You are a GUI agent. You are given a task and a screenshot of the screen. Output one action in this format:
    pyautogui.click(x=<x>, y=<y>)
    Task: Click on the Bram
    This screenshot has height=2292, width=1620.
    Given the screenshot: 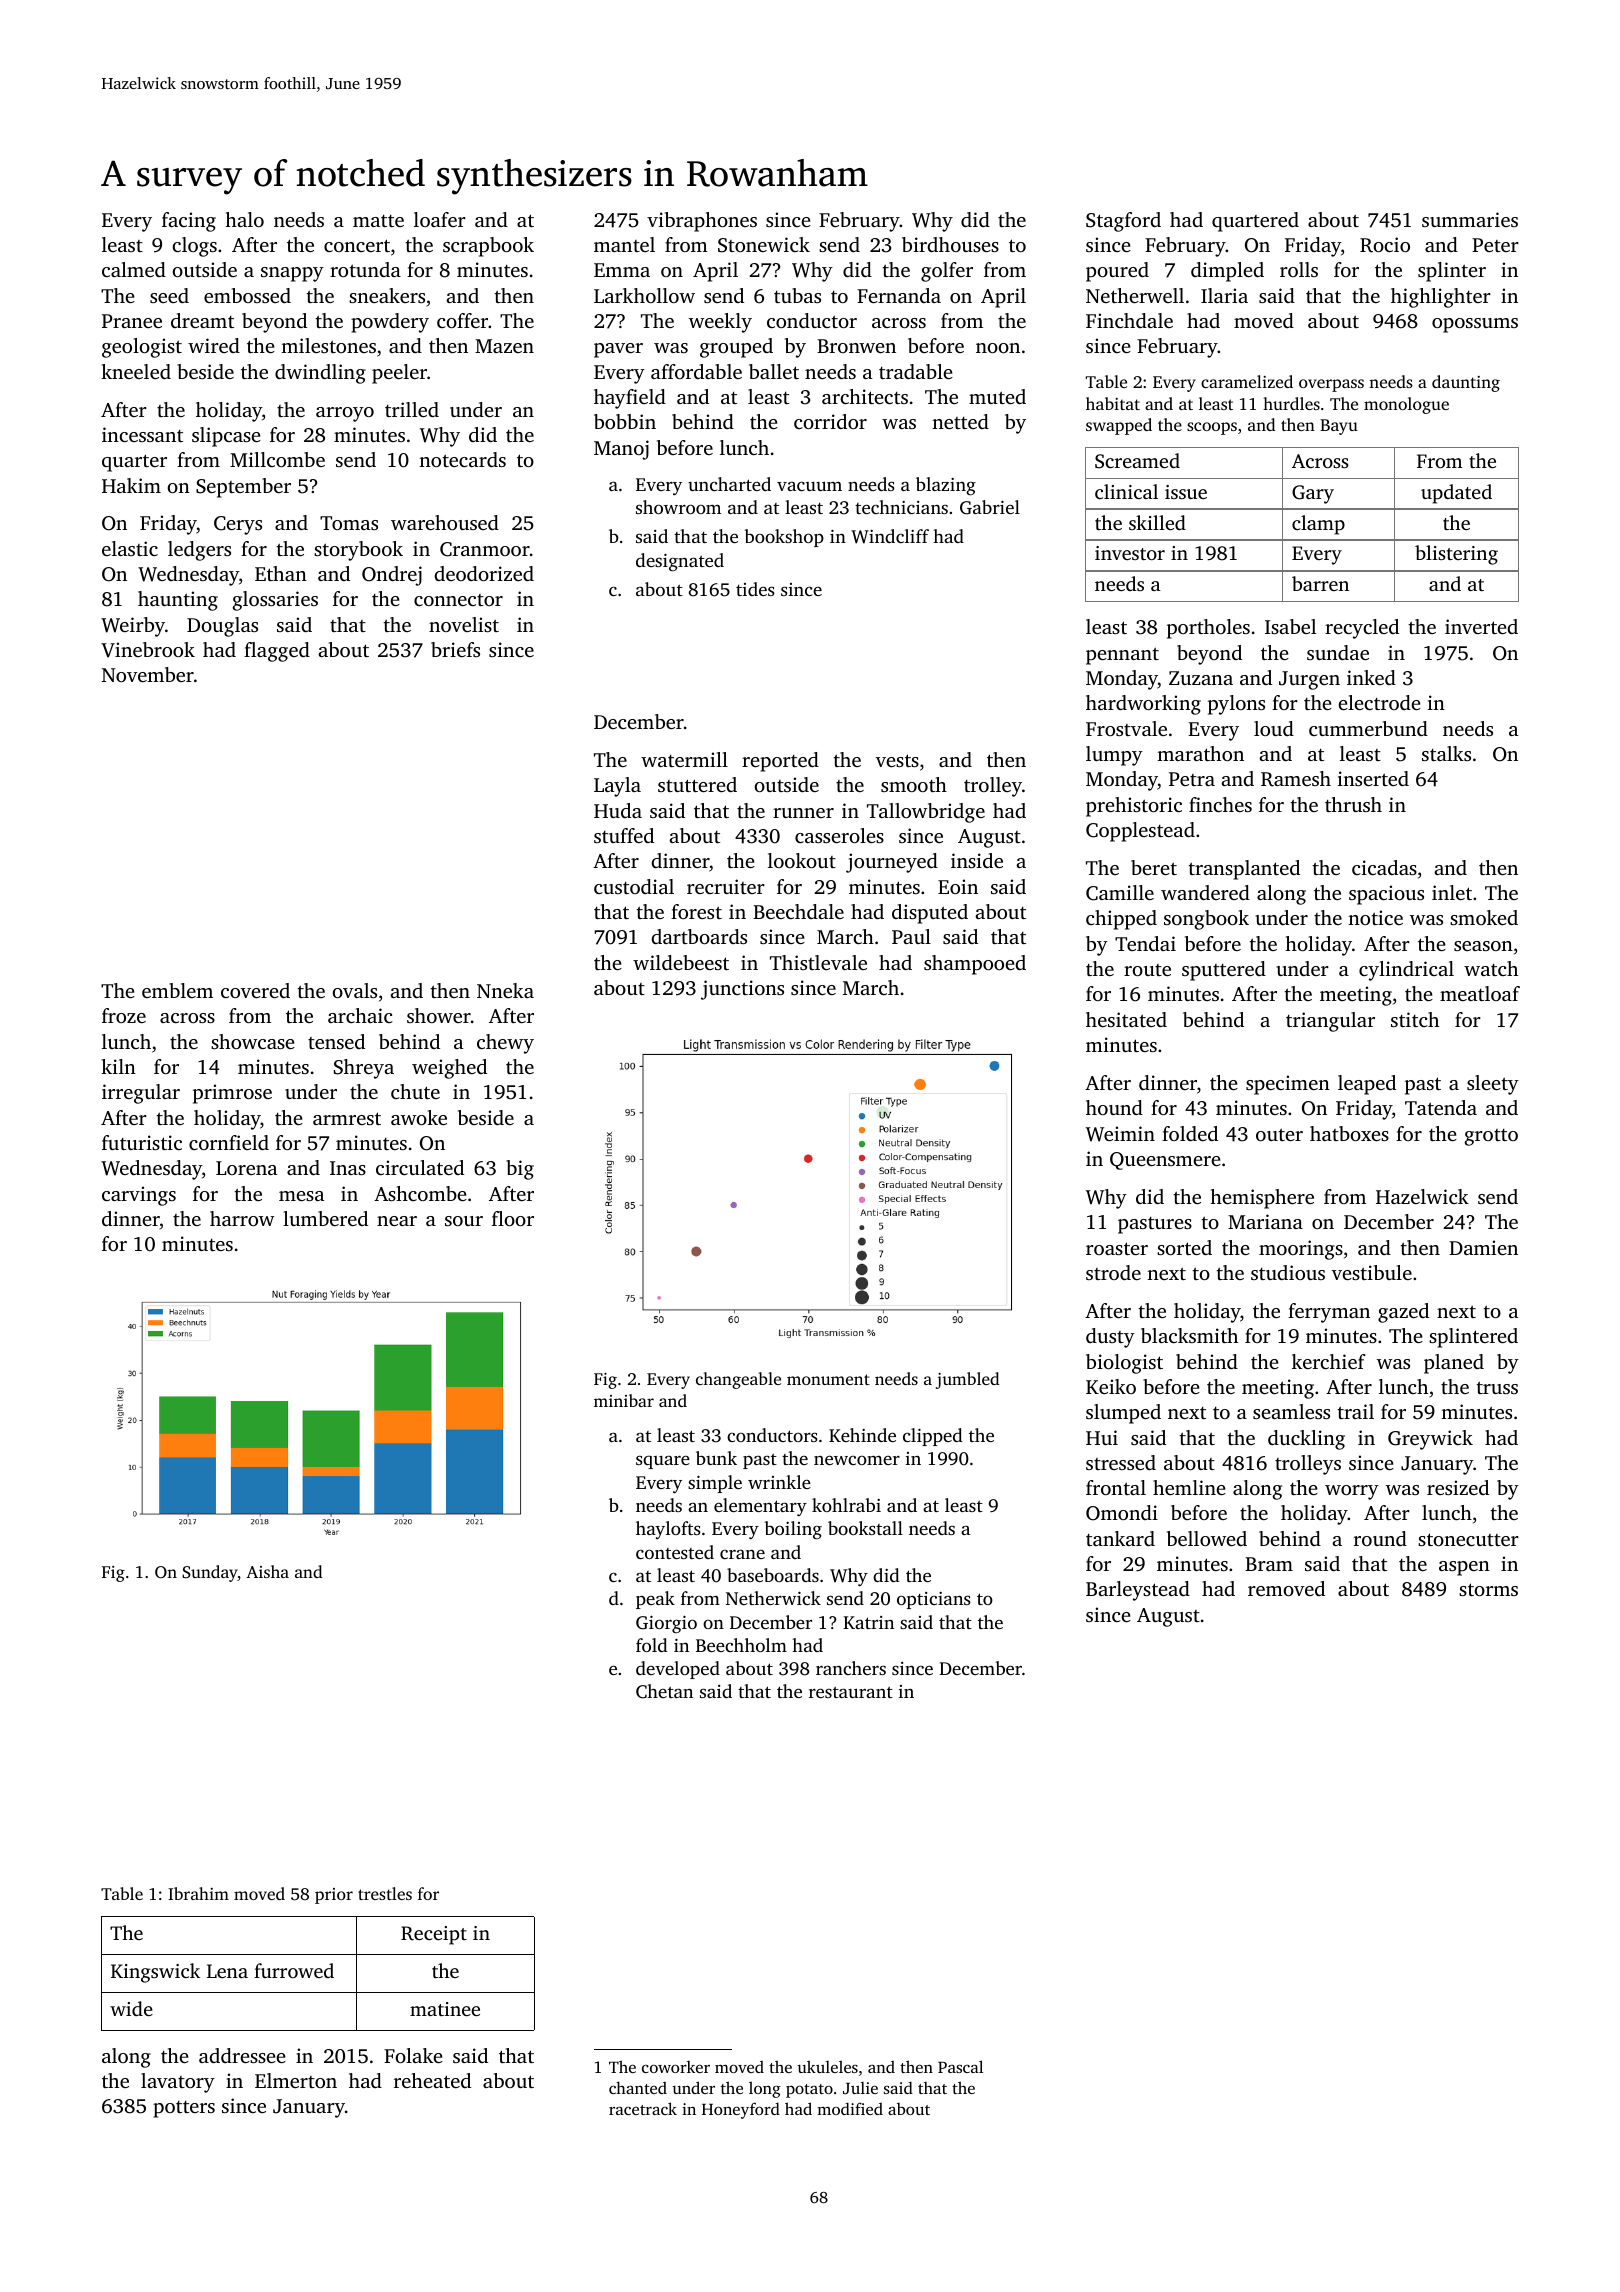 What is the action you would take?
    pyautogui.click(x=1269, y=1564)
